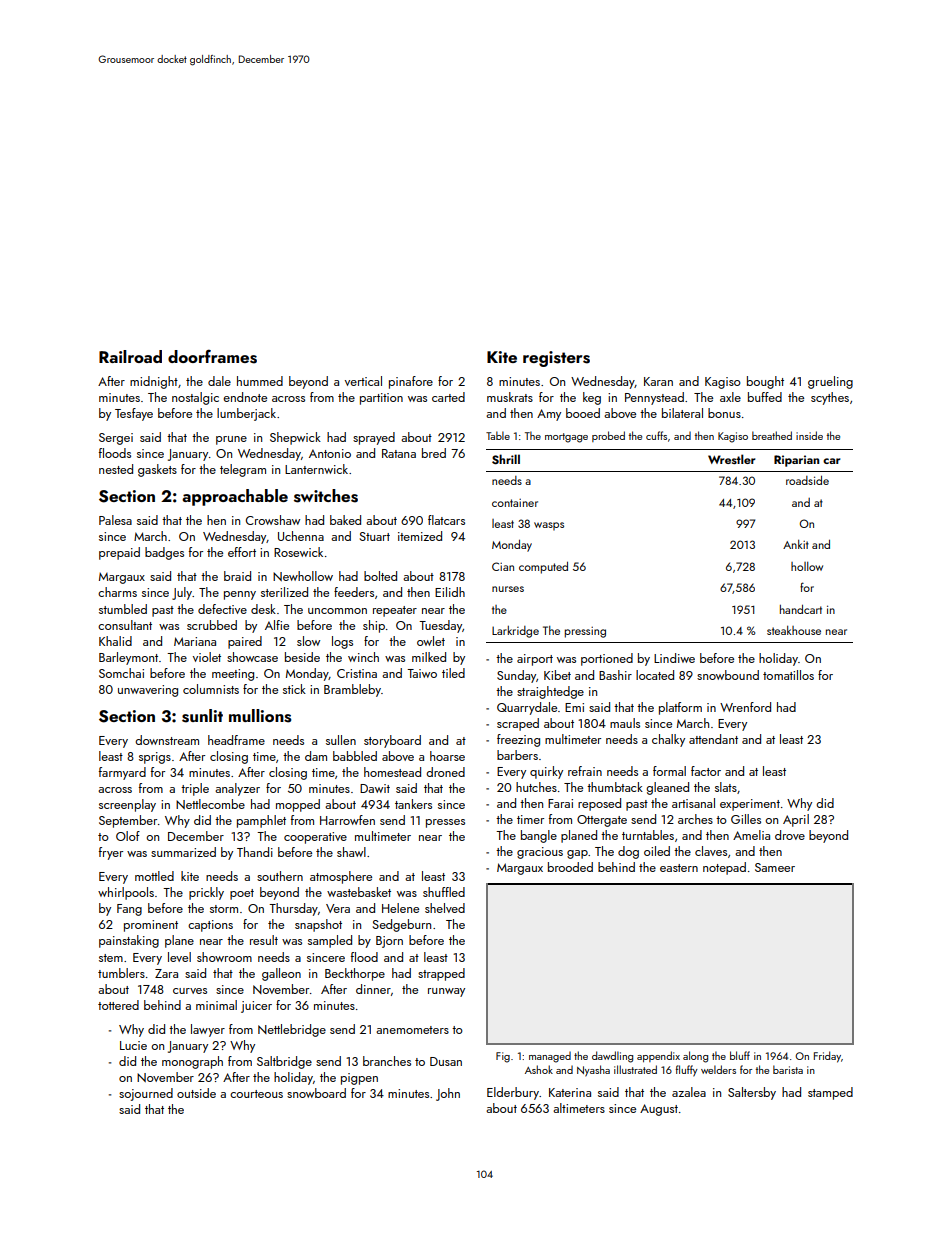 Image resolution: width=952 pixels, height=1233 pixels. I want to click on lumberjack, so click(246, 414).
